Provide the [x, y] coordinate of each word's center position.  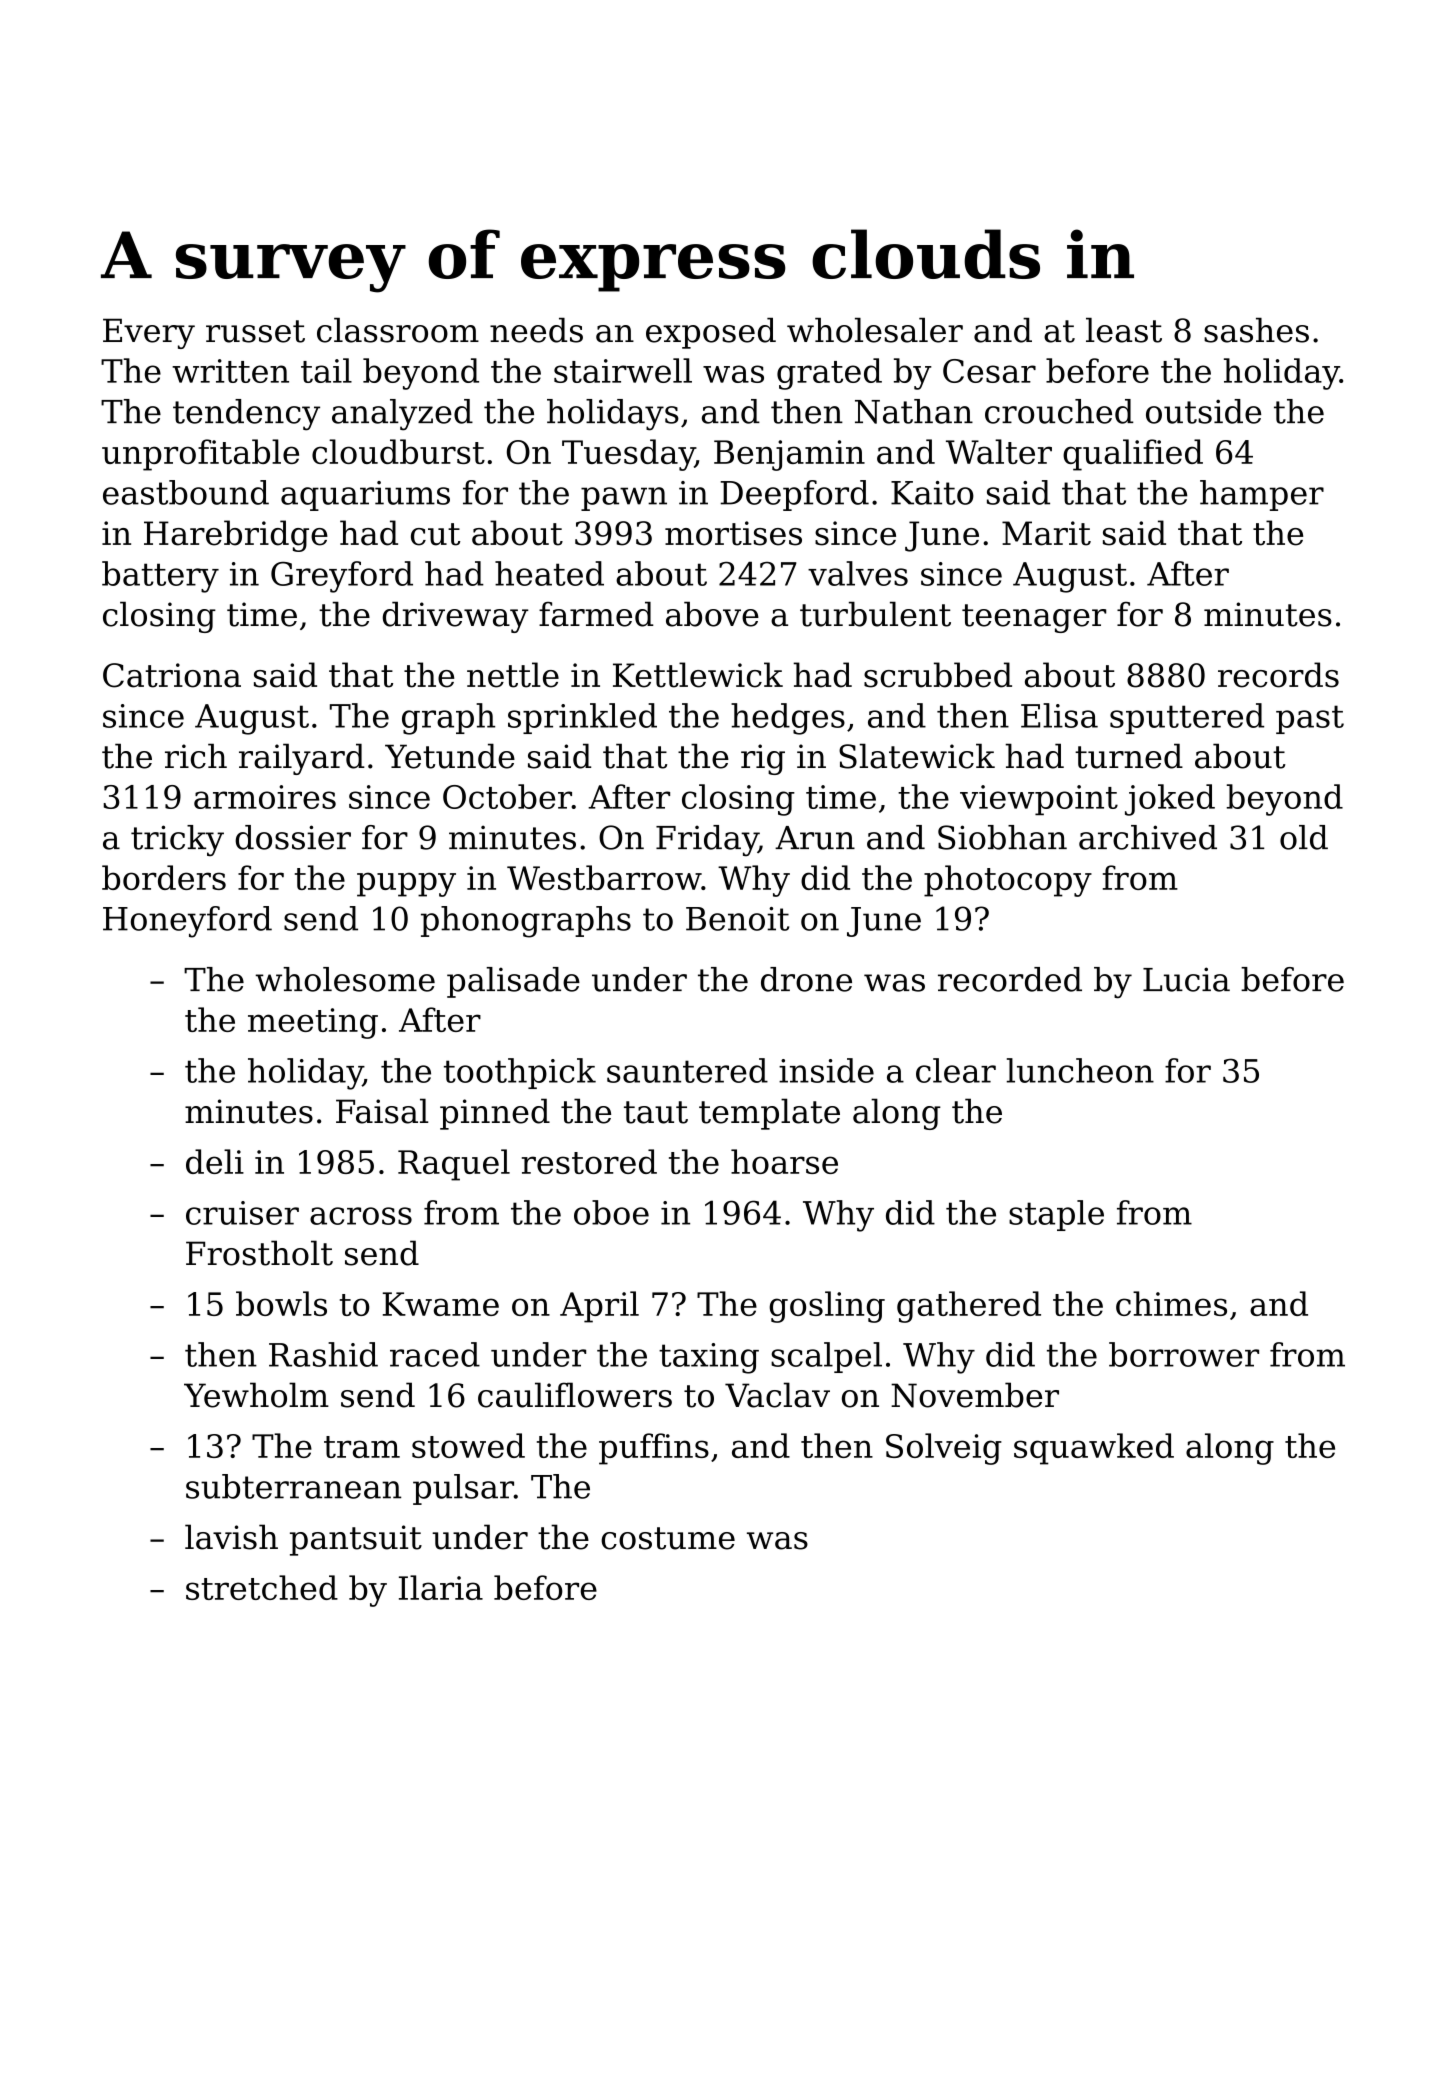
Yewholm [256, 1395]
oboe [611, 1212]
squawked [1094, 1449]
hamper [1262, 495]
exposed [711, 333]
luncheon [1080, 1070]
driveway [456, 617]
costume [668, 1538]
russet [255, 331]
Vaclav [777, 1395]
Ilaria [441, 1587]
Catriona [172, 675]
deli [215, 1161]
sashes [1256, 330]
